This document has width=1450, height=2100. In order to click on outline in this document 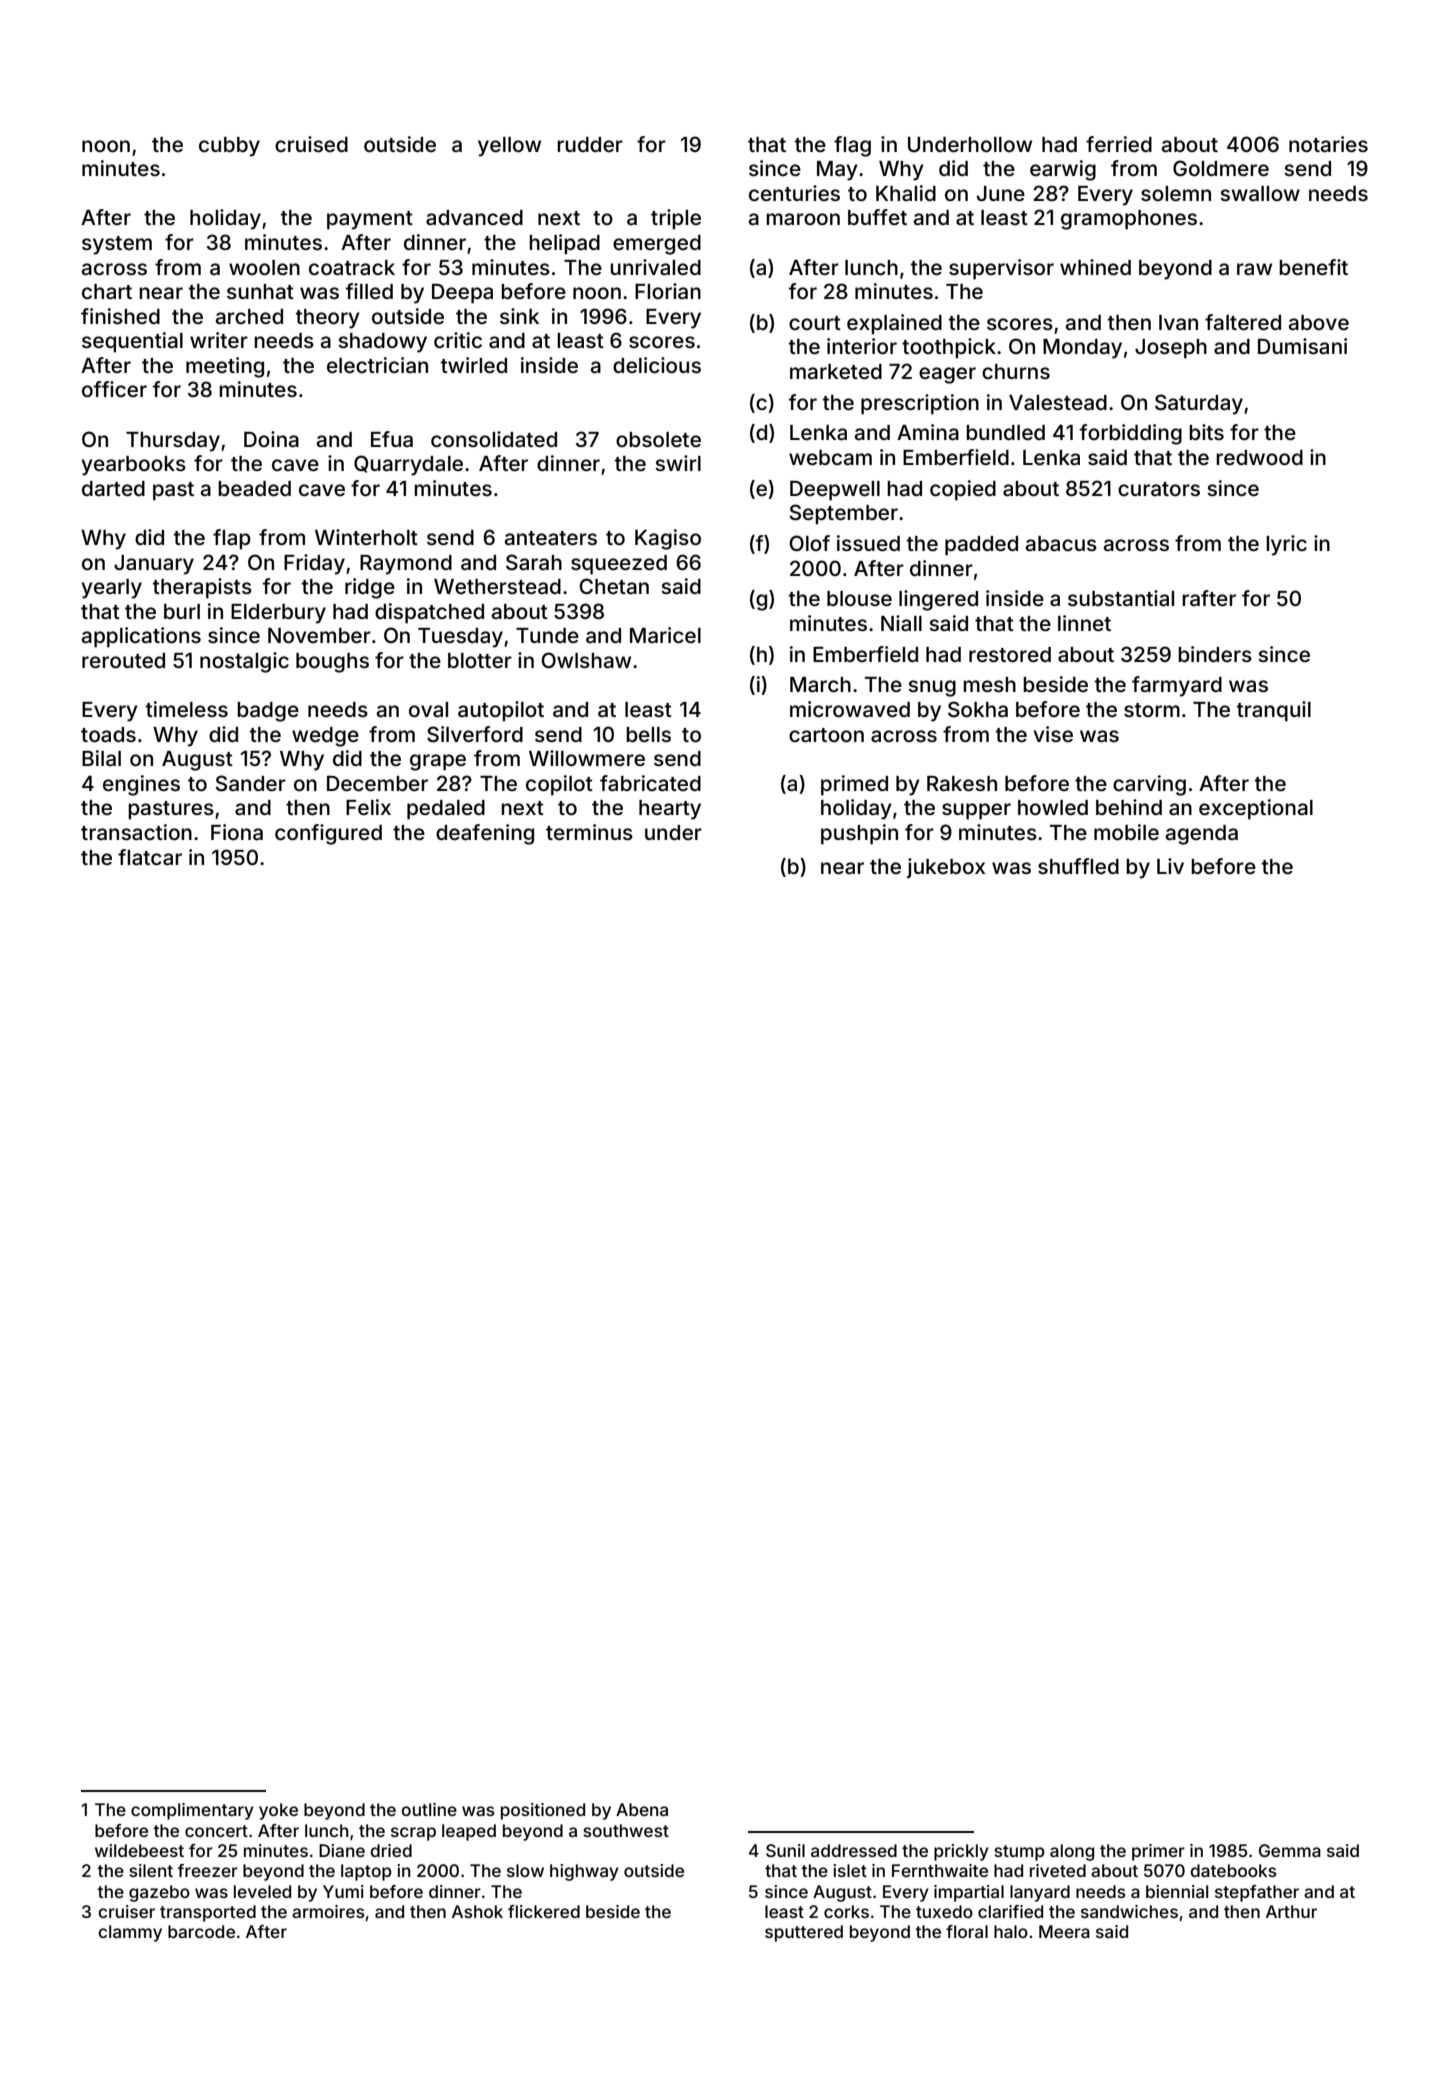, I will do `click(429, 1809)`.
